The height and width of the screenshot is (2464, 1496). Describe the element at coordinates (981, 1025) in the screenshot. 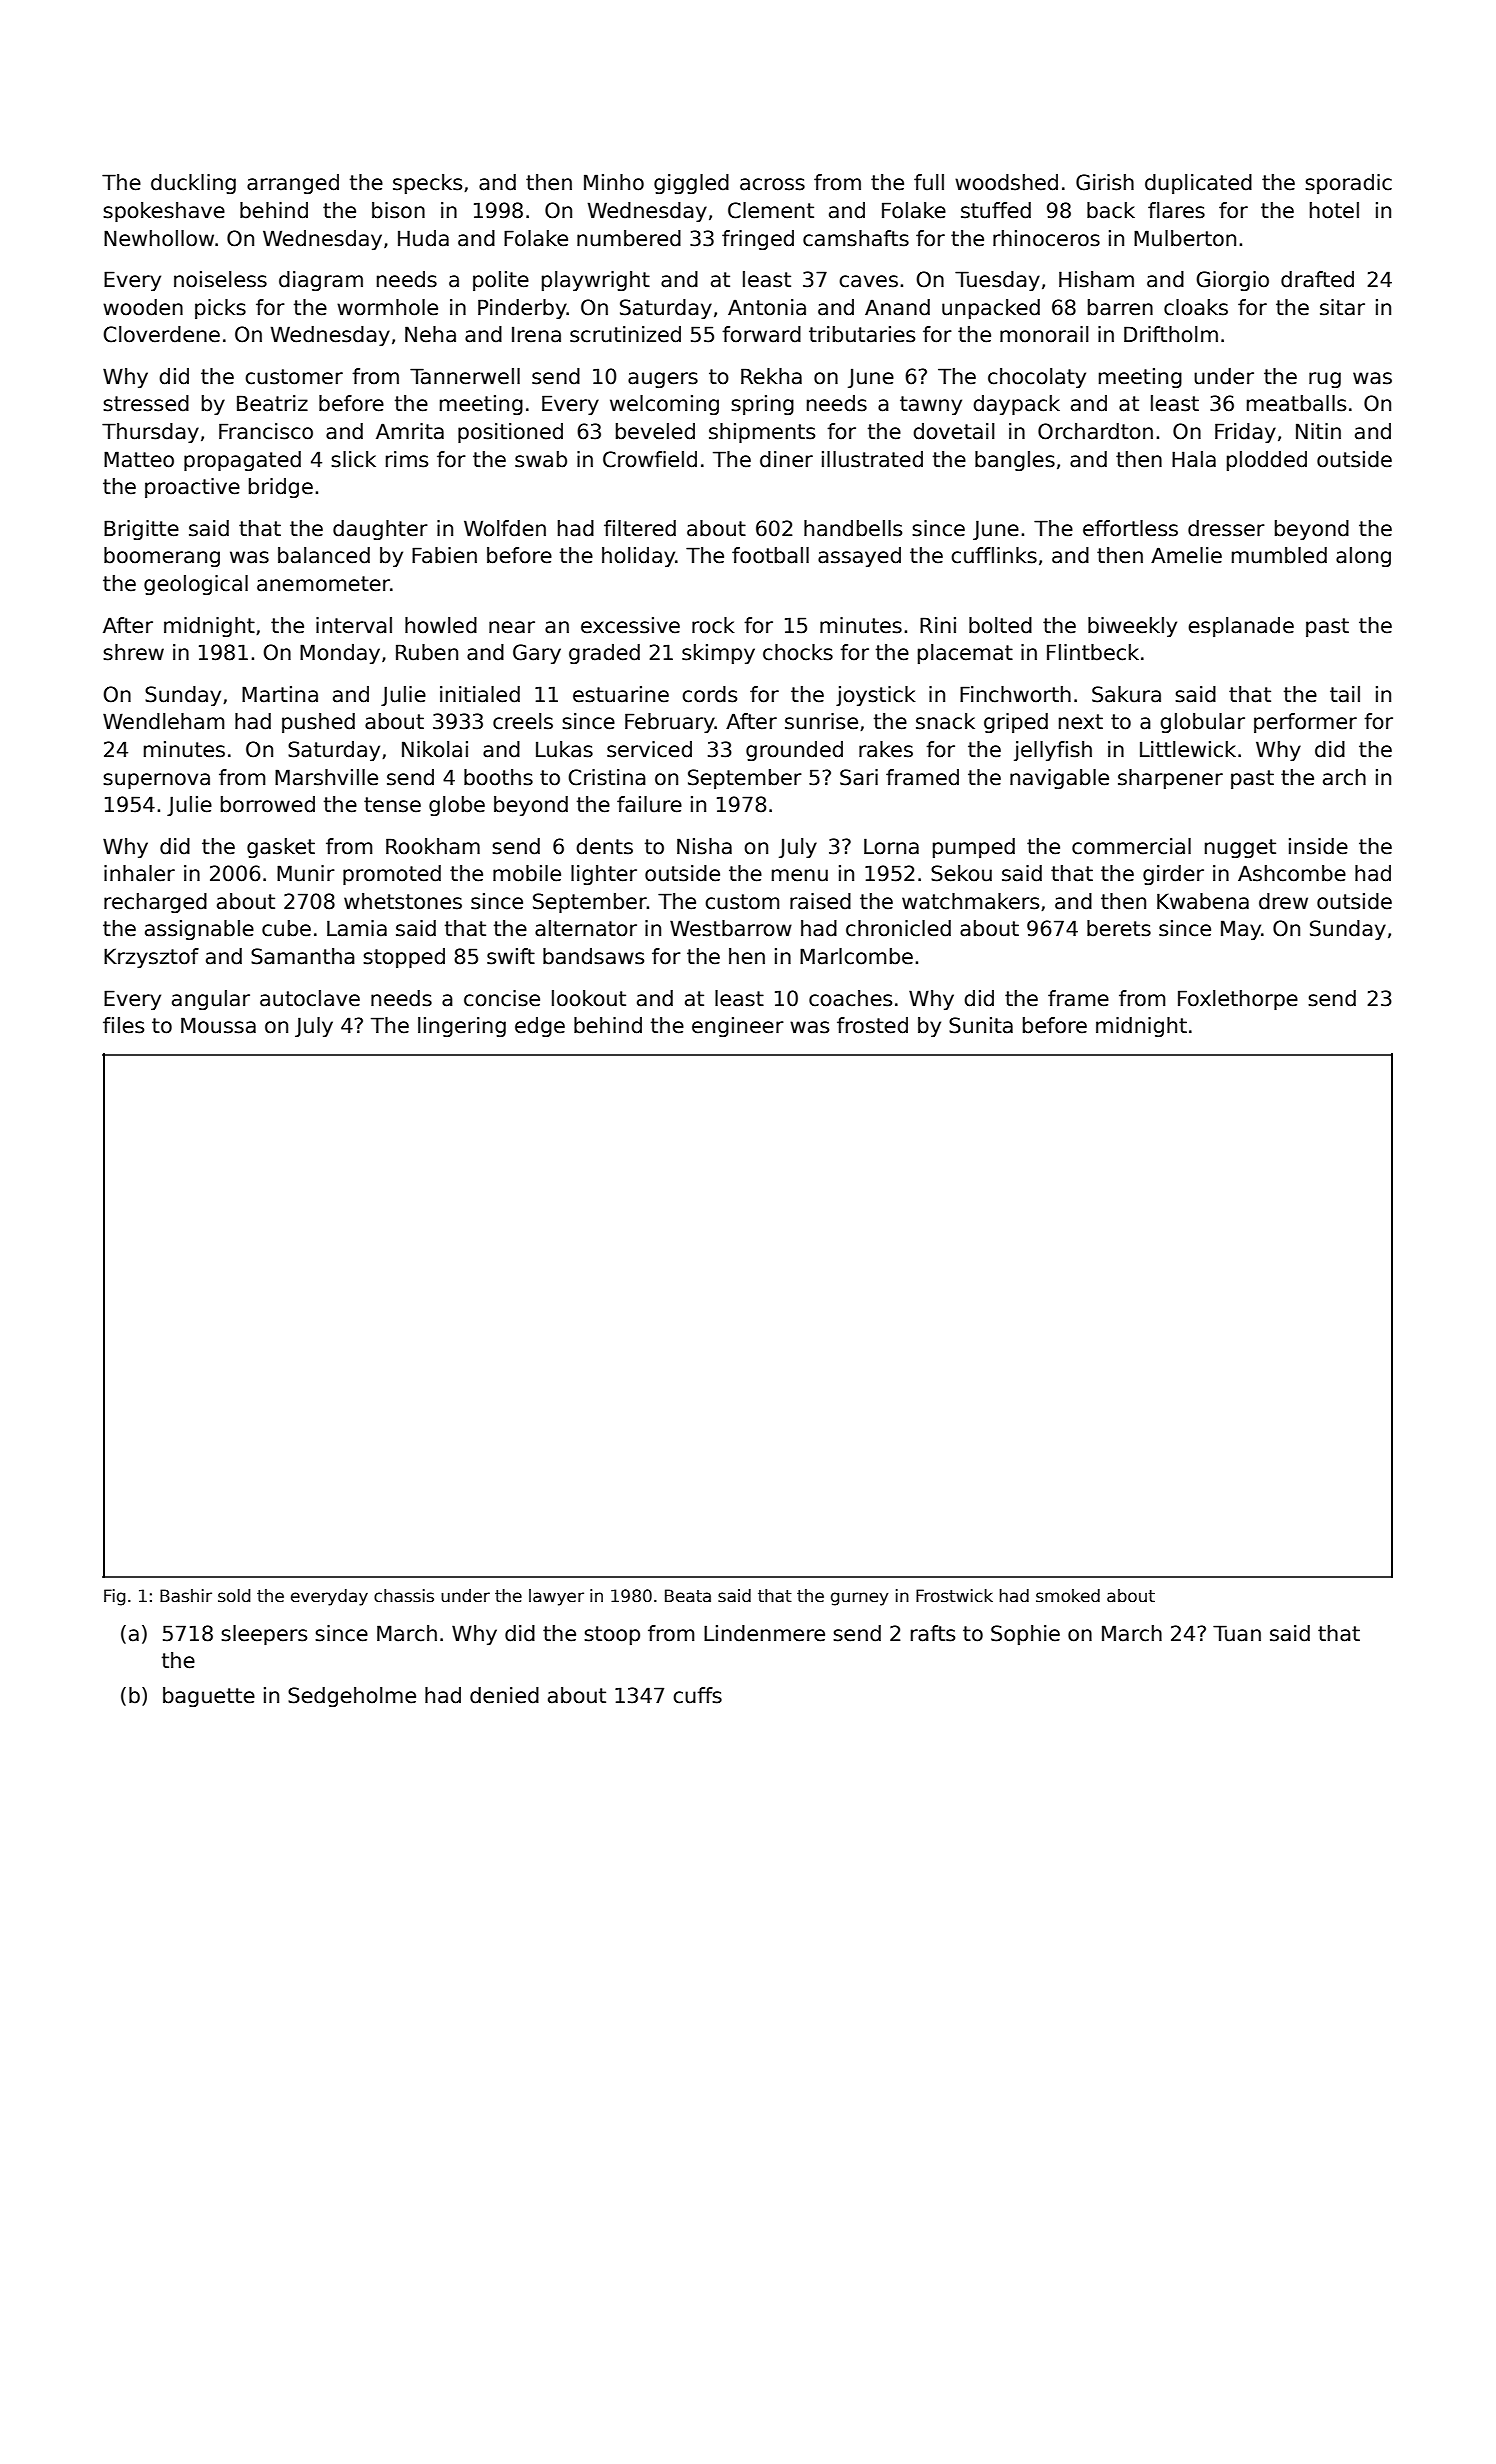

I see `Sunita` at that location.
